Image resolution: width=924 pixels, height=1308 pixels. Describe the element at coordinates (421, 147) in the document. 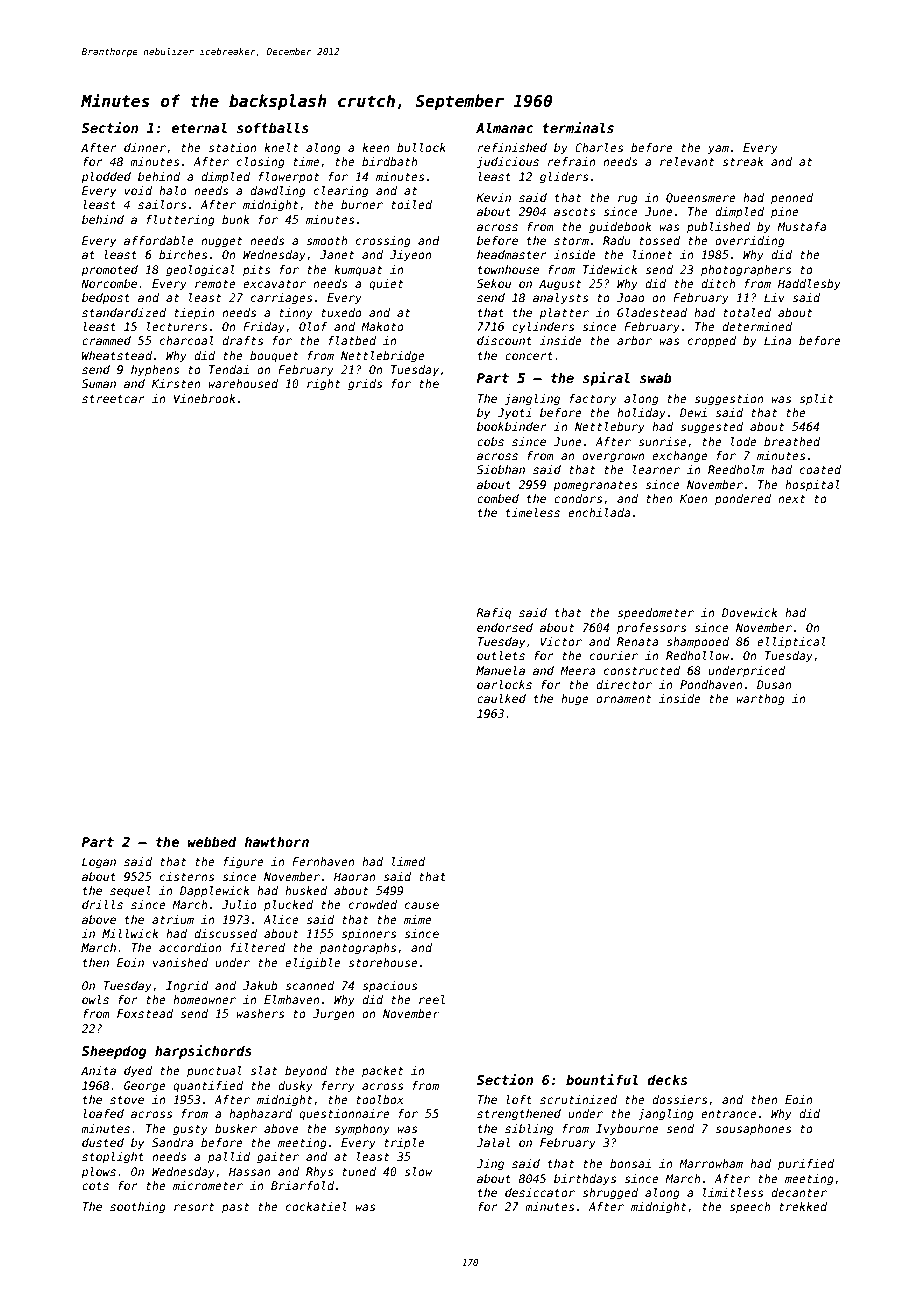

I see `bullock` at that location.
